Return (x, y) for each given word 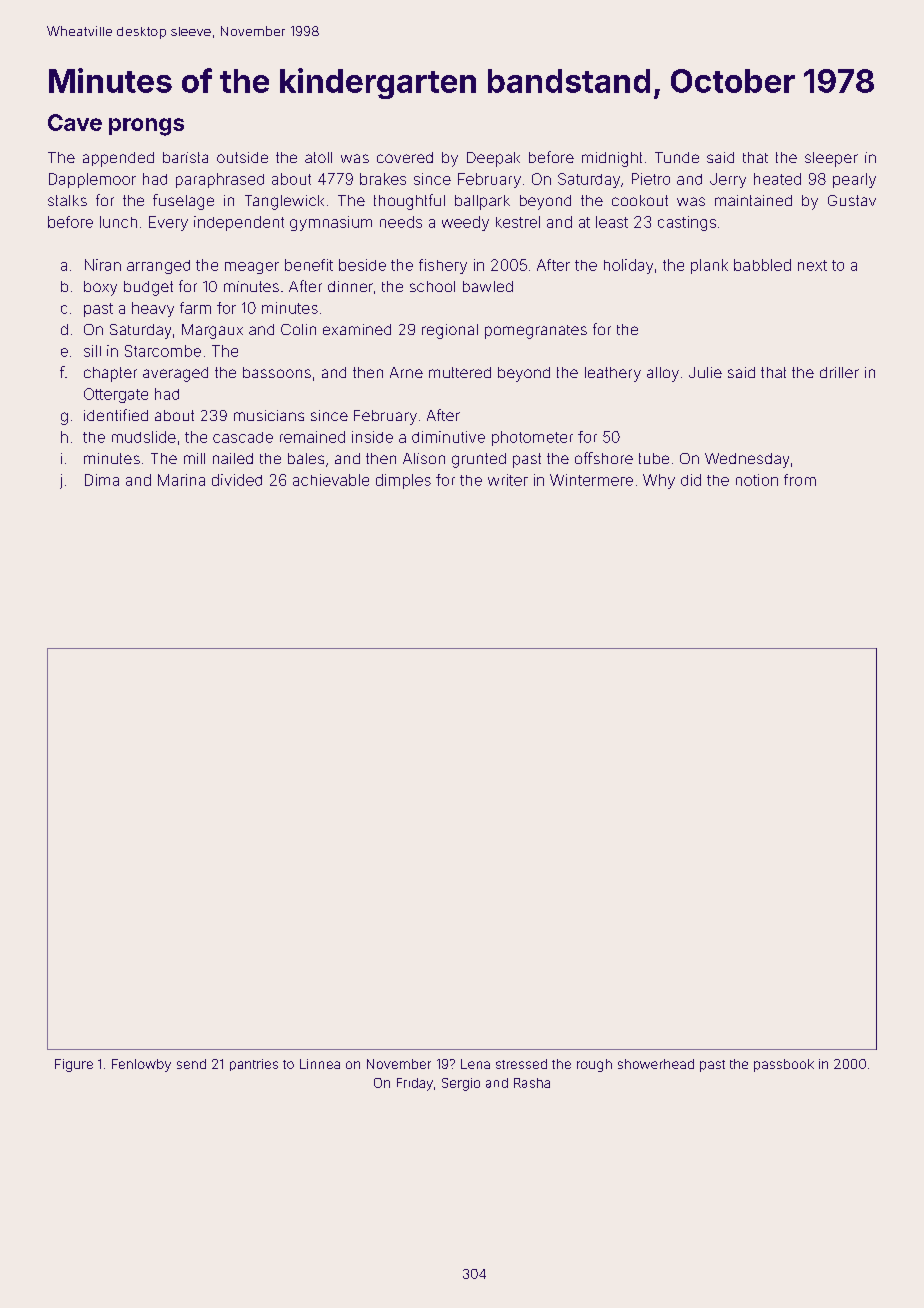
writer (508, 480)
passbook (784, 1065)
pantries (254, 1065)
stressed (521, 1064)
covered (405, 157)
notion (757, 480)
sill (92, 351)
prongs (146, 127)
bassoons (277, 372)
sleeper (831, 159)
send (191, 1064)
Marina (181, 480)
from (800, 480)
